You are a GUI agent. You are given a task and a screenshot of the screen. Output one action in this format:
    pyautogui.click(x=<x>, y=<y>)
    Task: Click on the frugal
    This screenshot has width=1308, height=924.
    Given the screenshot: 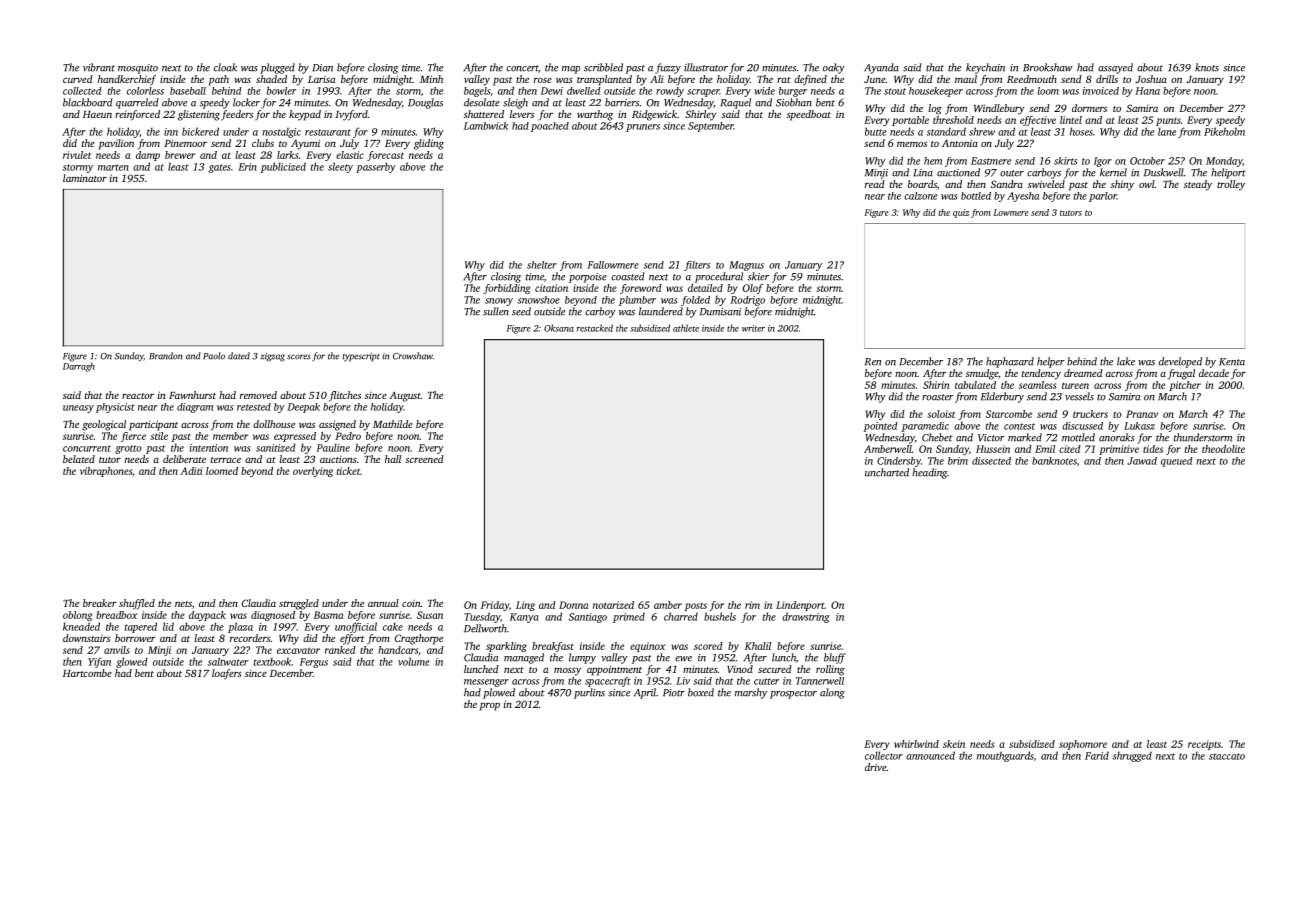 What is the action you would take?
    pyautogui.click(x=1181, y=374)
